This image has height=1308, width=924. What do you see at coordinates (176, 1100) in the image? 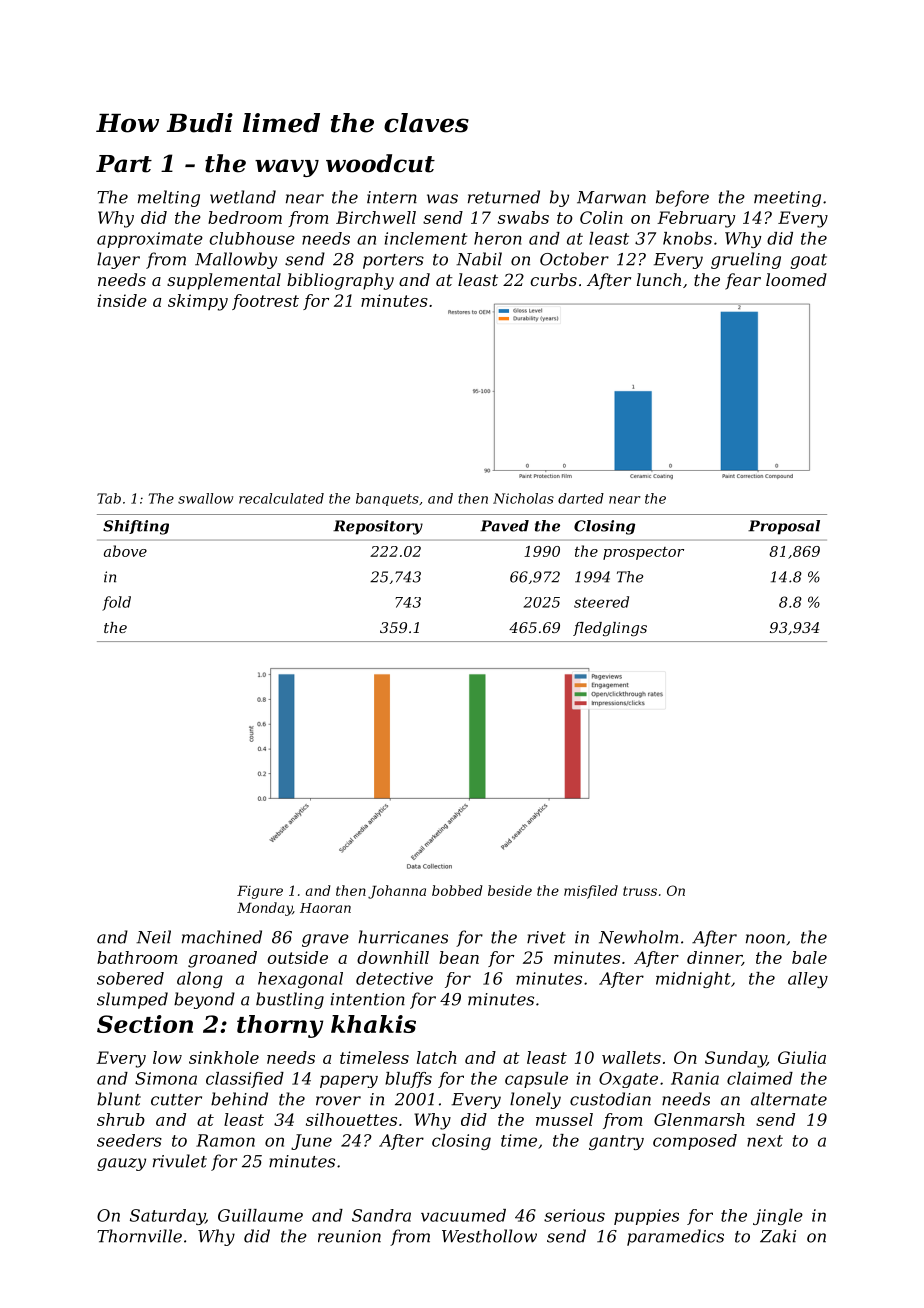
I see `cutter` at bounding box center [176, 1100].
